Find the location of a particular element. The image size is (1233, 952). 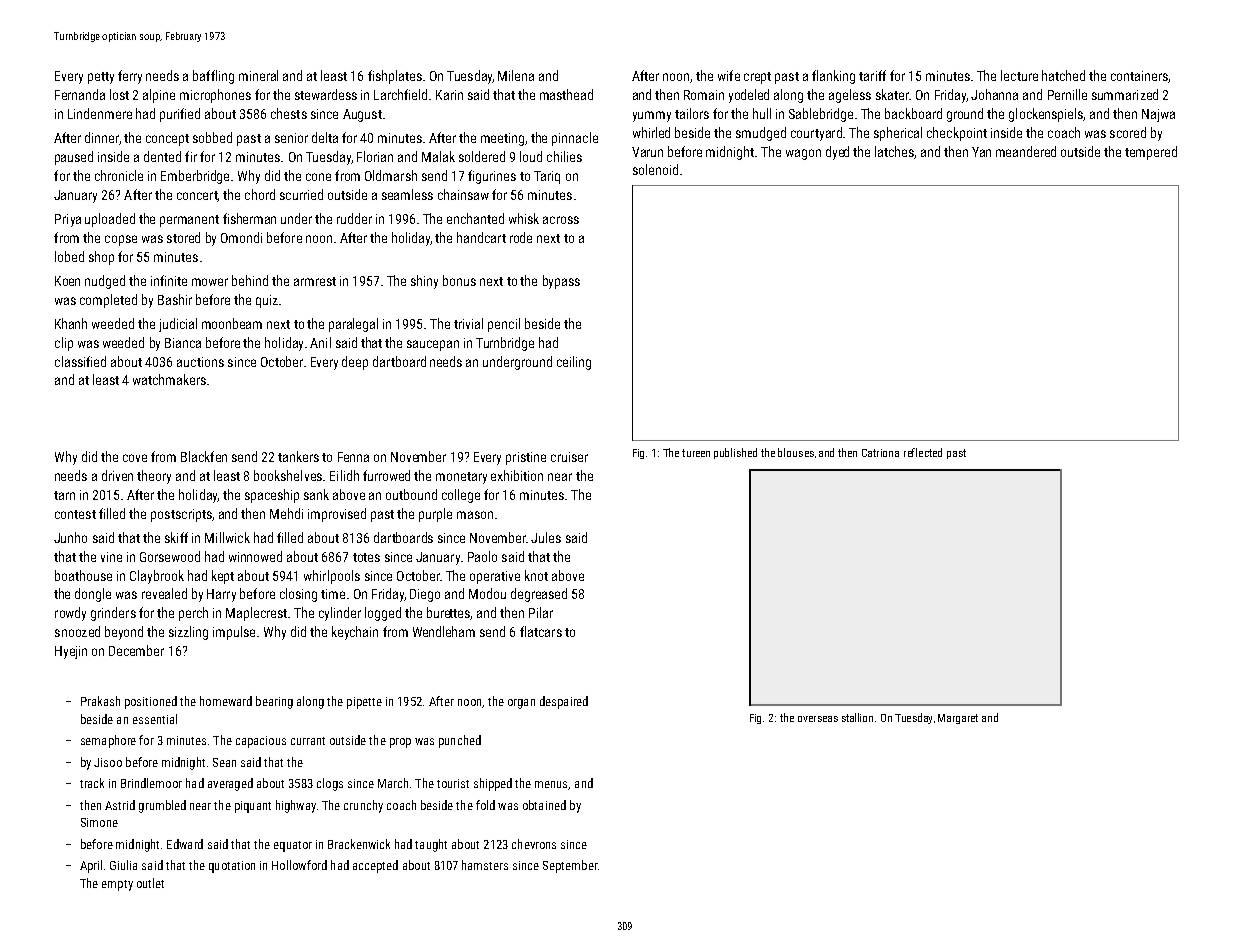

Margaret is located at coordinates (958, 719).
